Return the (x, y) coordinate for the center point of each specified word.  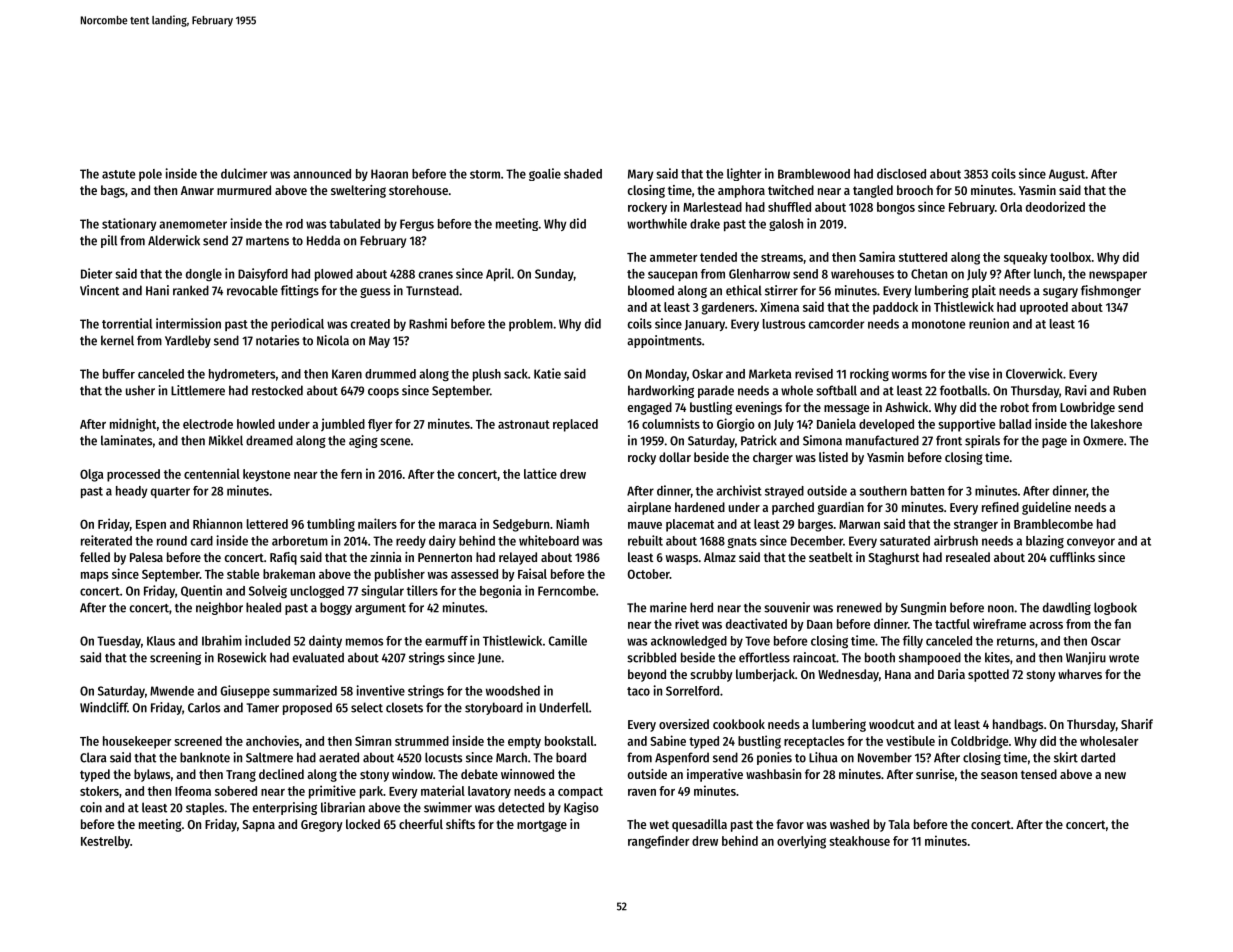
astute (118, 174)
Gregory (322, 826)
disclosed (901, 173)
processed (133, 475)
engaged (650, 408)
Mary (640, 175)
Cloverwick (1034, 373)
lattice (540, 473)
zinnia (386, 557)
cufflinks (1072, 557)
